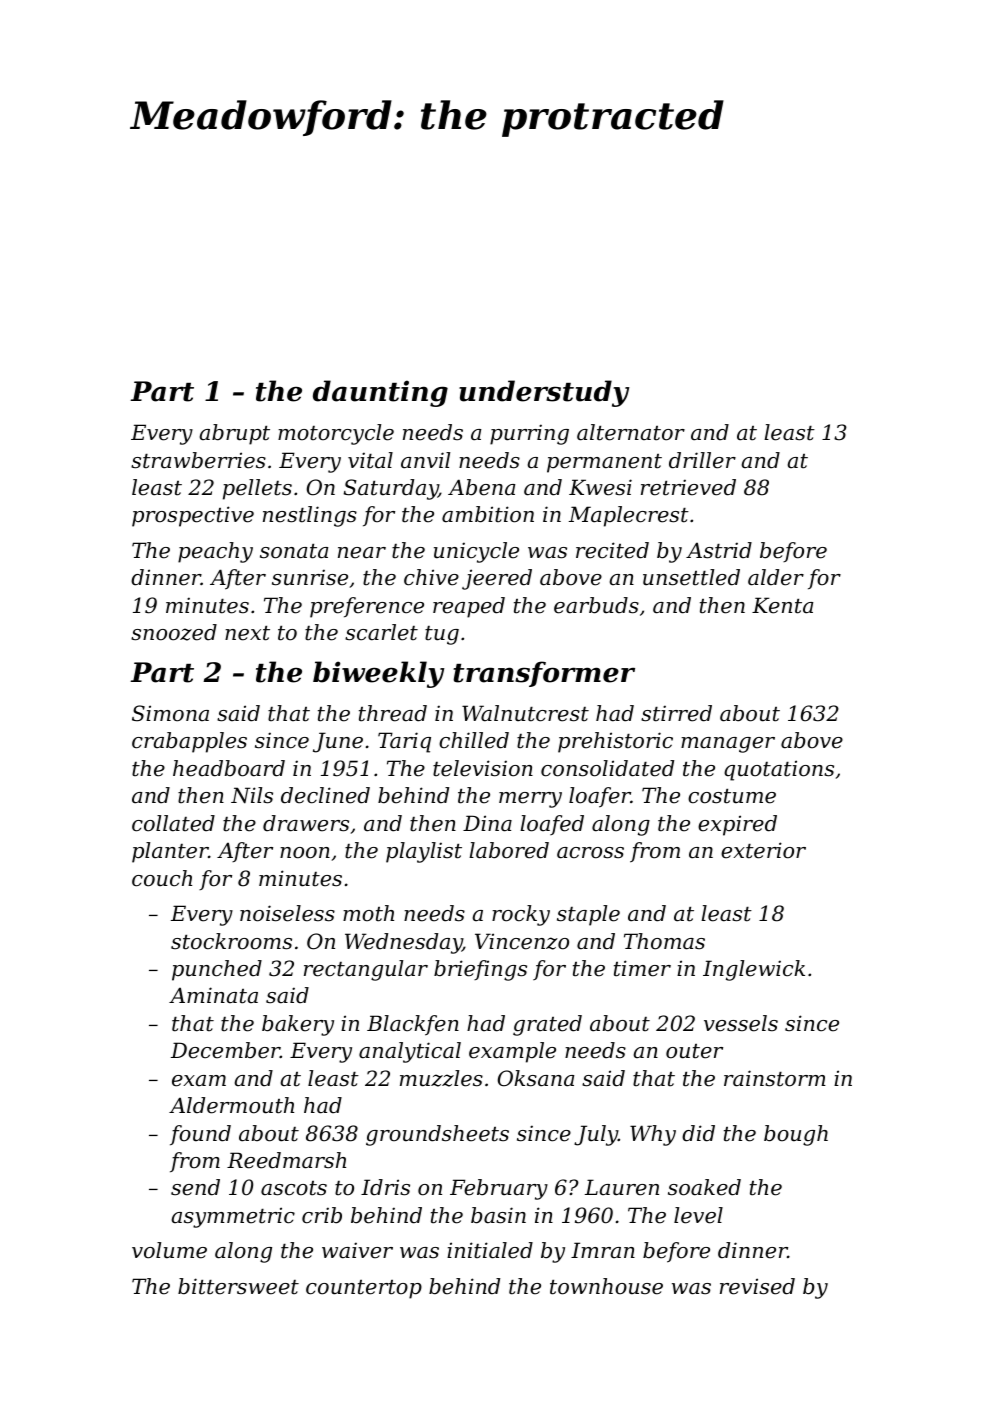 Image resolution: width=995 pixels, height=1413 pixels. Describe the element at coordinates (525, 713) in the screenshot. I see `Walnutcrest` at that location.
